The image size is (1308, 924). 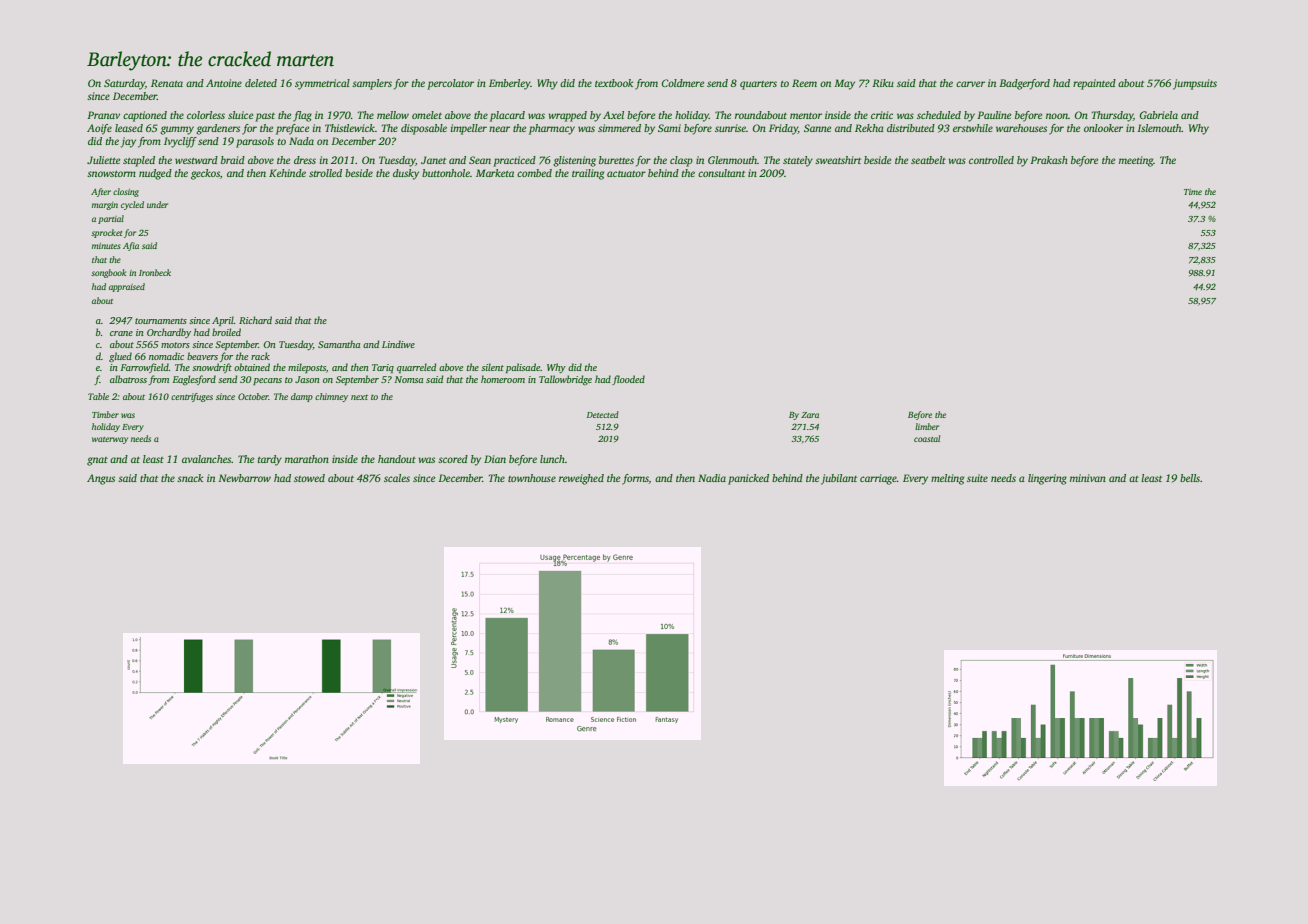 What do you see at coordinates (127, 287) in the screenshot?
I see `appraised` at bounding box center [127, 287].
